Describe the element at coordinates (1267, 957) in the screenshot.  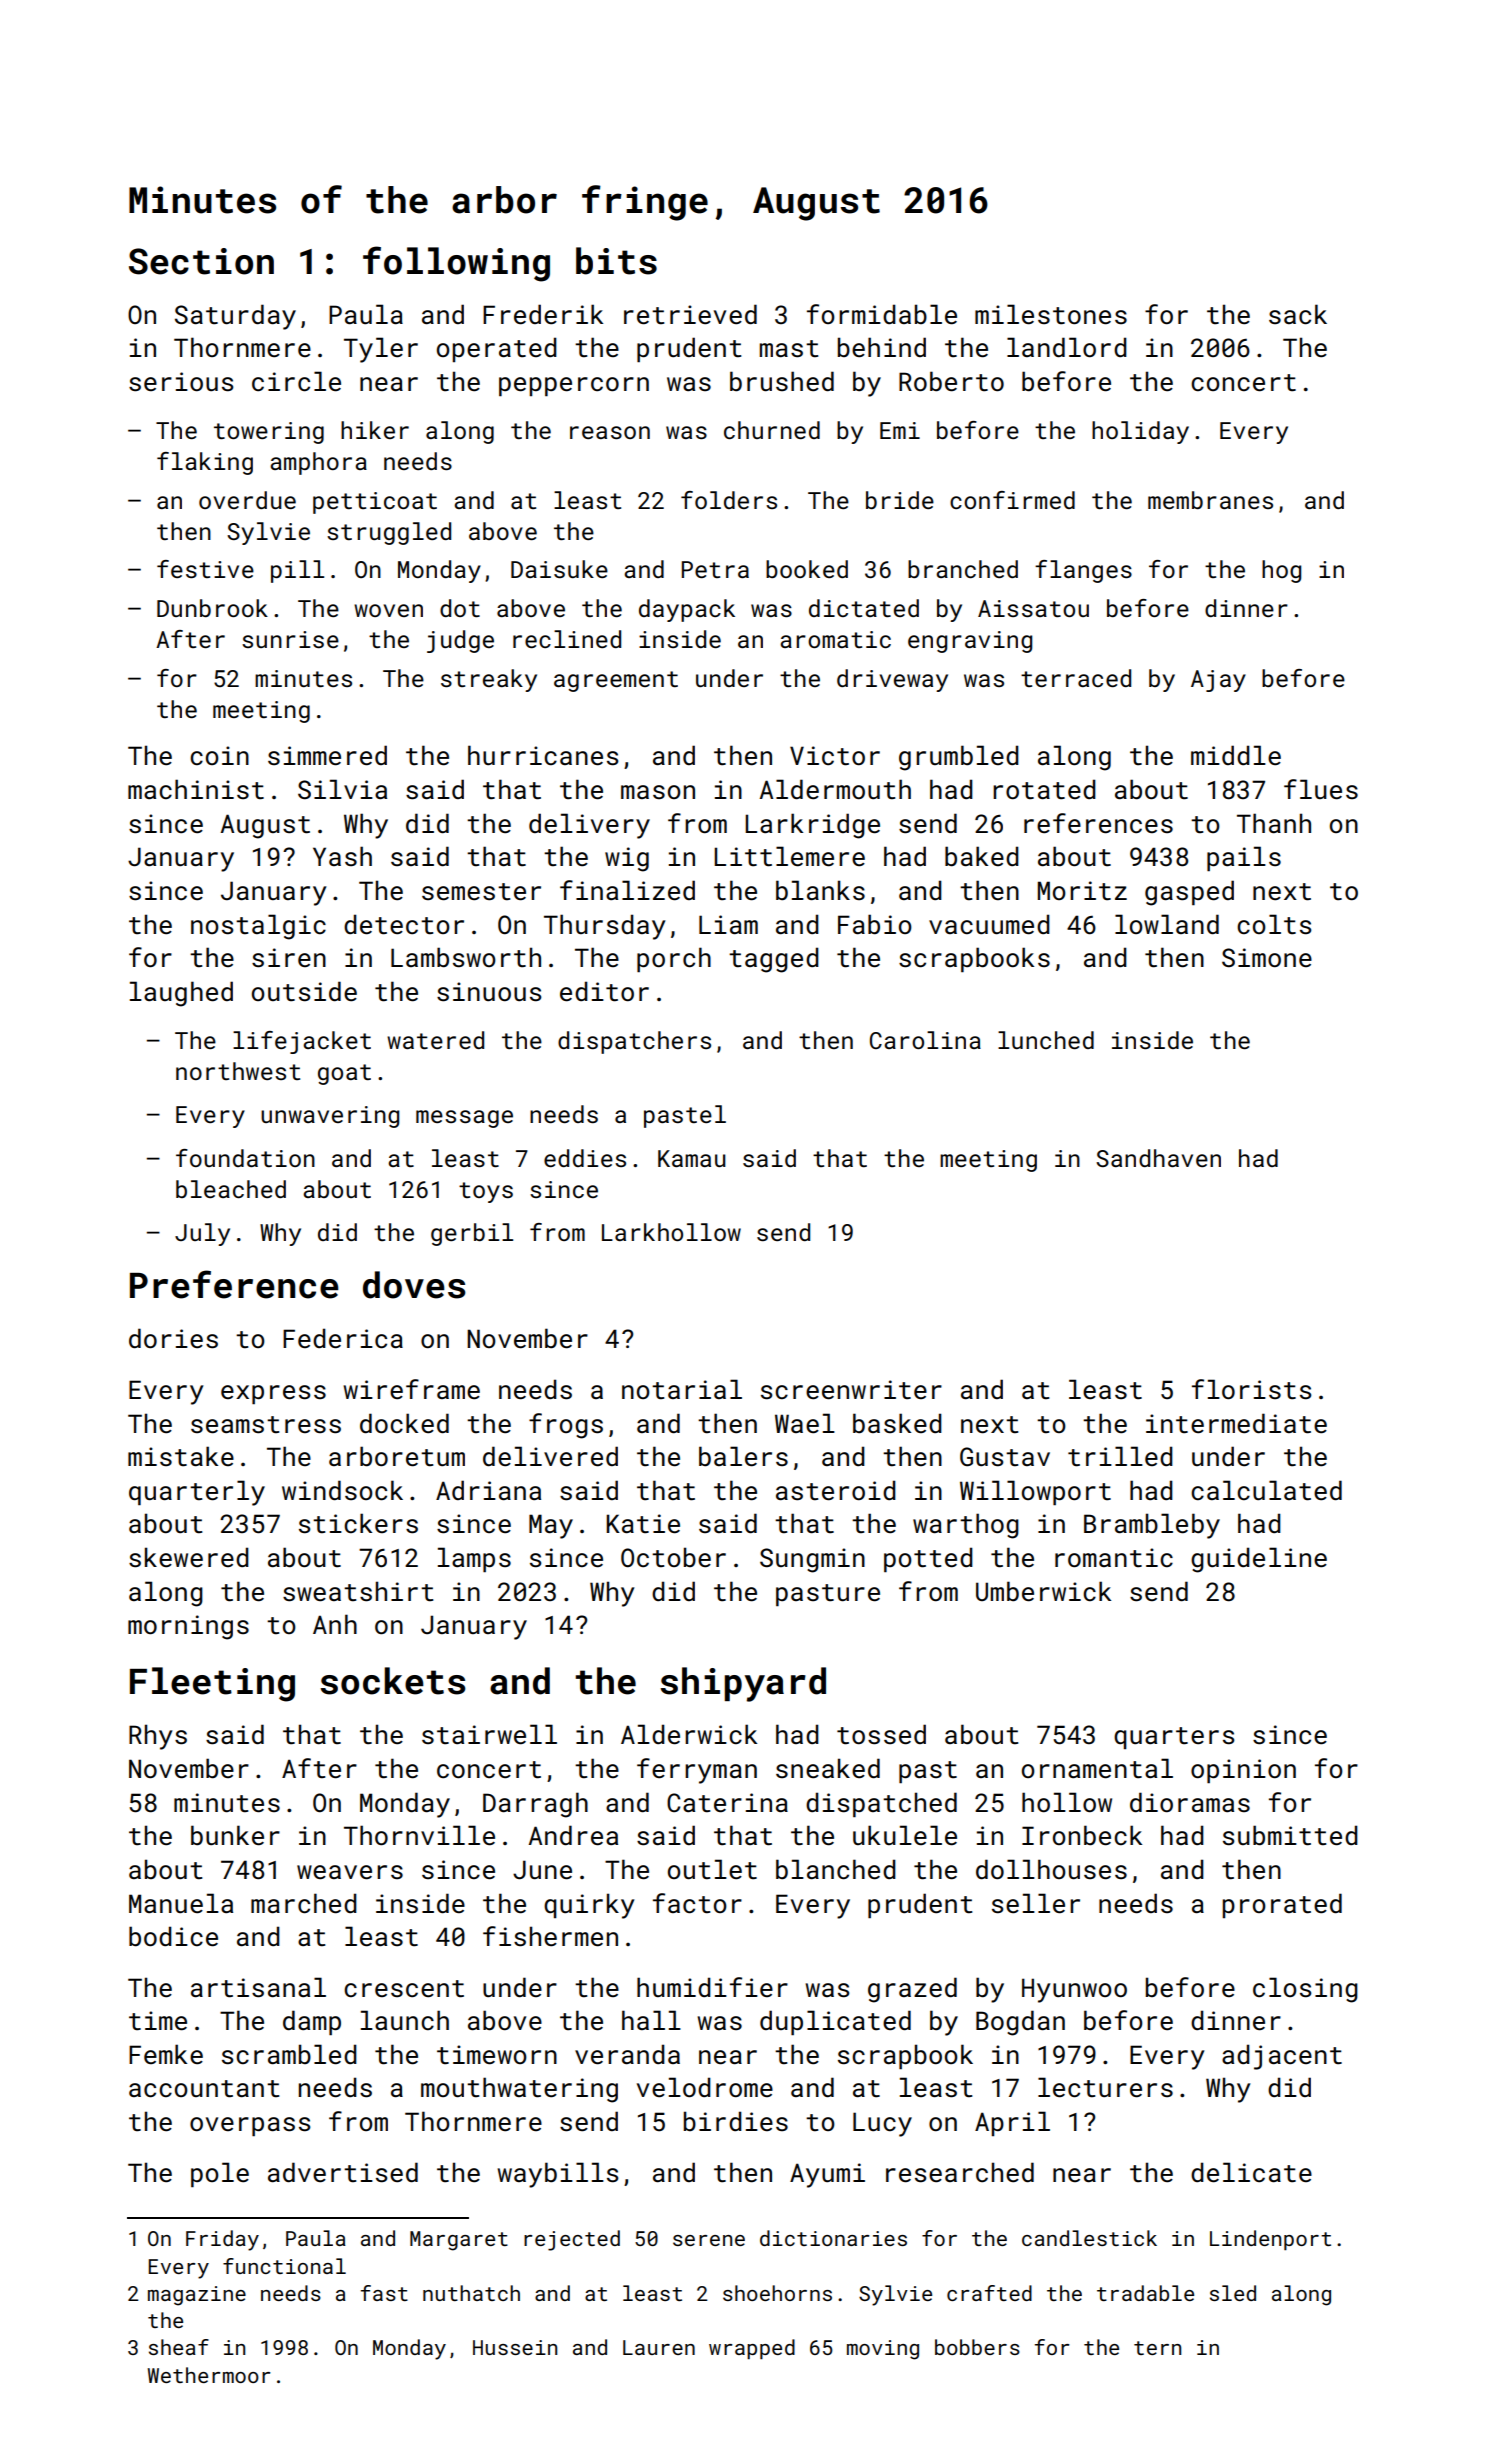
I see `Simone` at that location.
